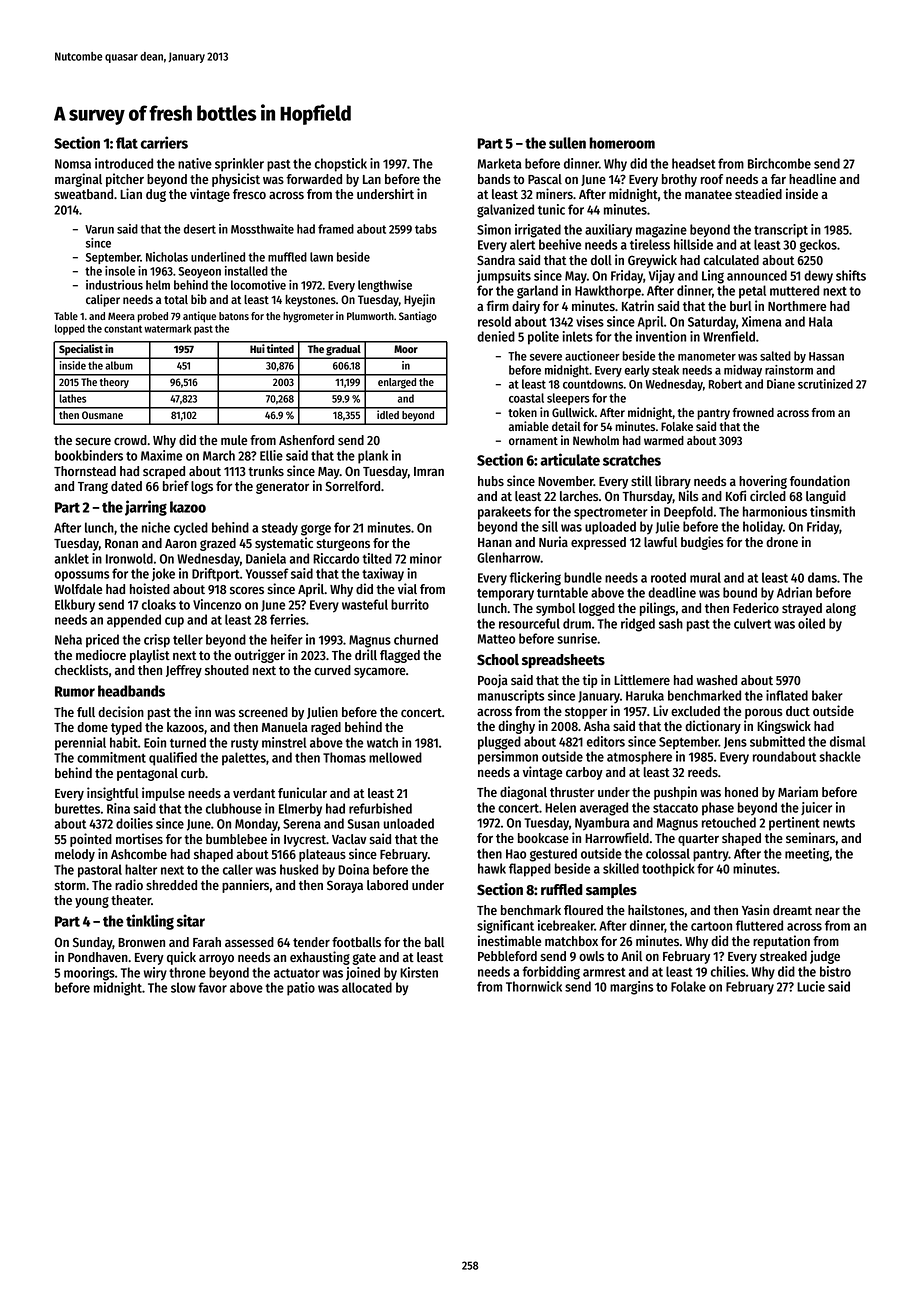 The width and height of the image is (924, 1308). What do you see at coordinates (812, 178) in the image?
I see `headline` at bounding box center [812, 178].
